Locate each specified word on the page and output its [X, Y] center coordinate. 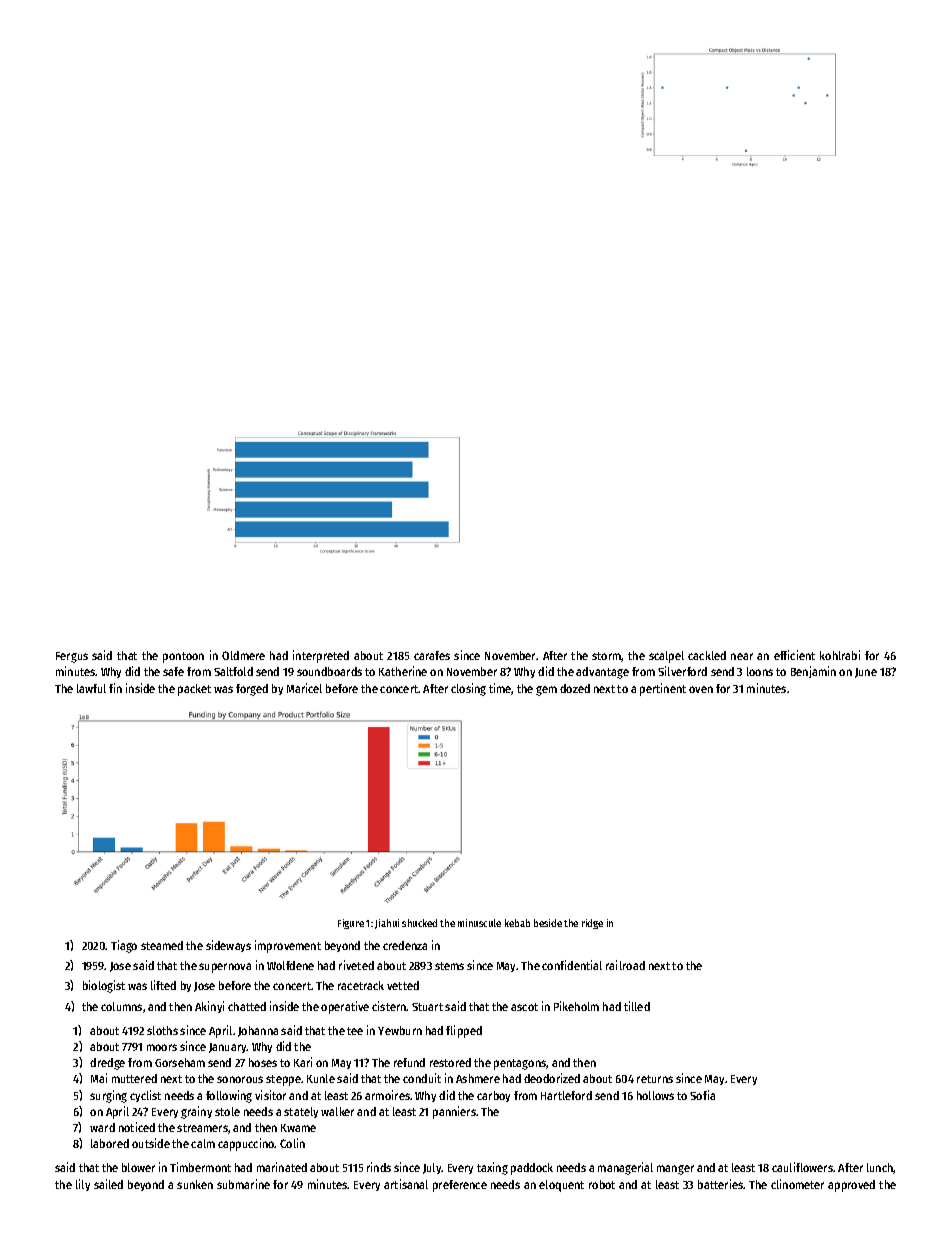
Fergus [72, 657]
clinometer [797, 1184]
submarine [243, 1184]
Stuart [427, 1007]
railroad [625, 965]
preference [460, 1186]
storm [607, 657]
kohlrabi [840, 655]
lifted [163, 985]
